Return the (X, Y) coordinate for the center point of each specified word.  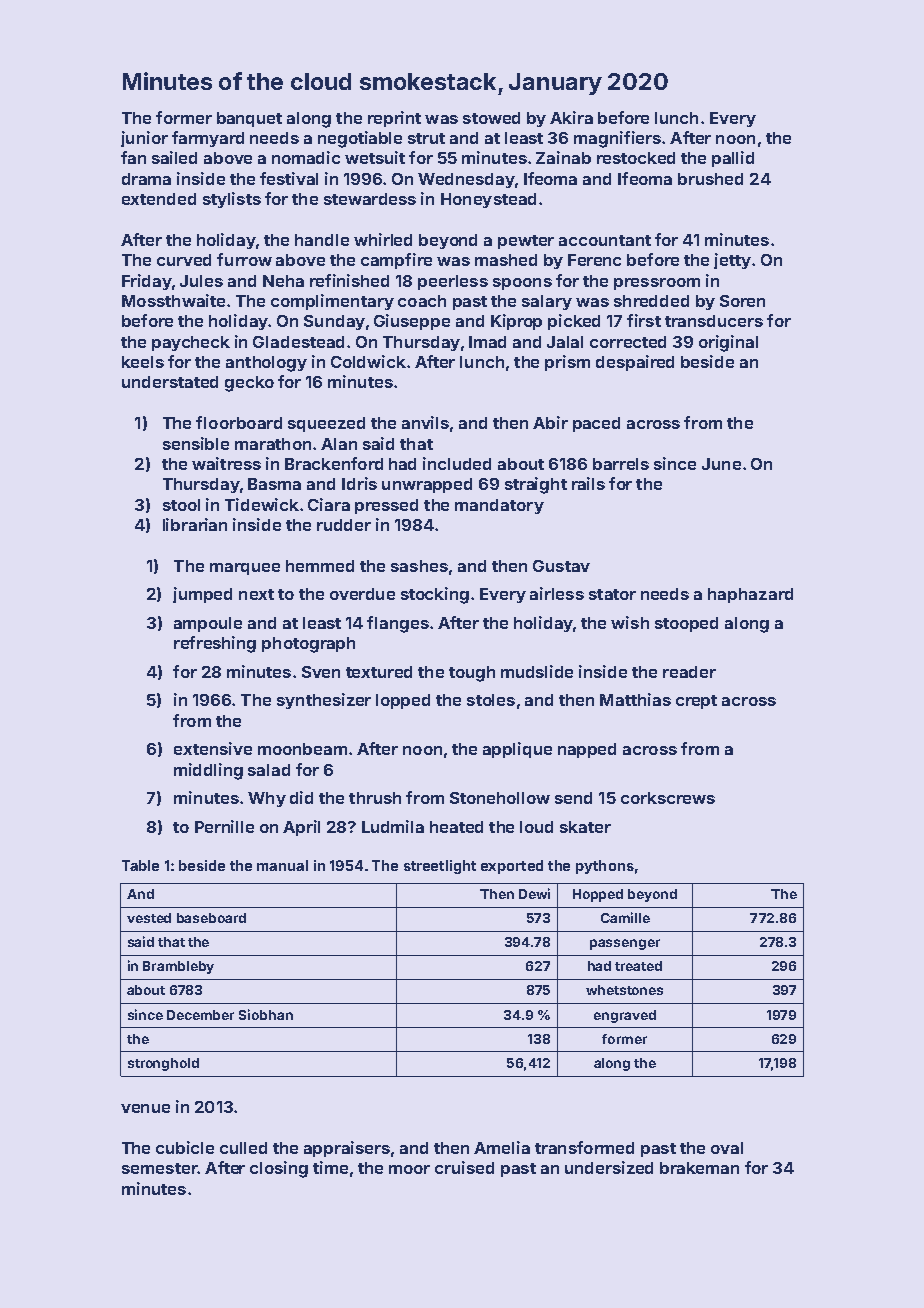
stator (612, 594)
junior (144, 139)
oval (727, 1148)
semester (159, 1168)
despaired (635, 363)
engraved (625, 1016)
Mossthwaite (173, 300)
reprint (394, 119)
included (457, 463)
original (728, 343)
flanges (398, 624)
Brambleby (178, 967)
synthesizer (324, 701)
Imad (487, 342)
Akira (571, 117)
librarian (195, 524)
